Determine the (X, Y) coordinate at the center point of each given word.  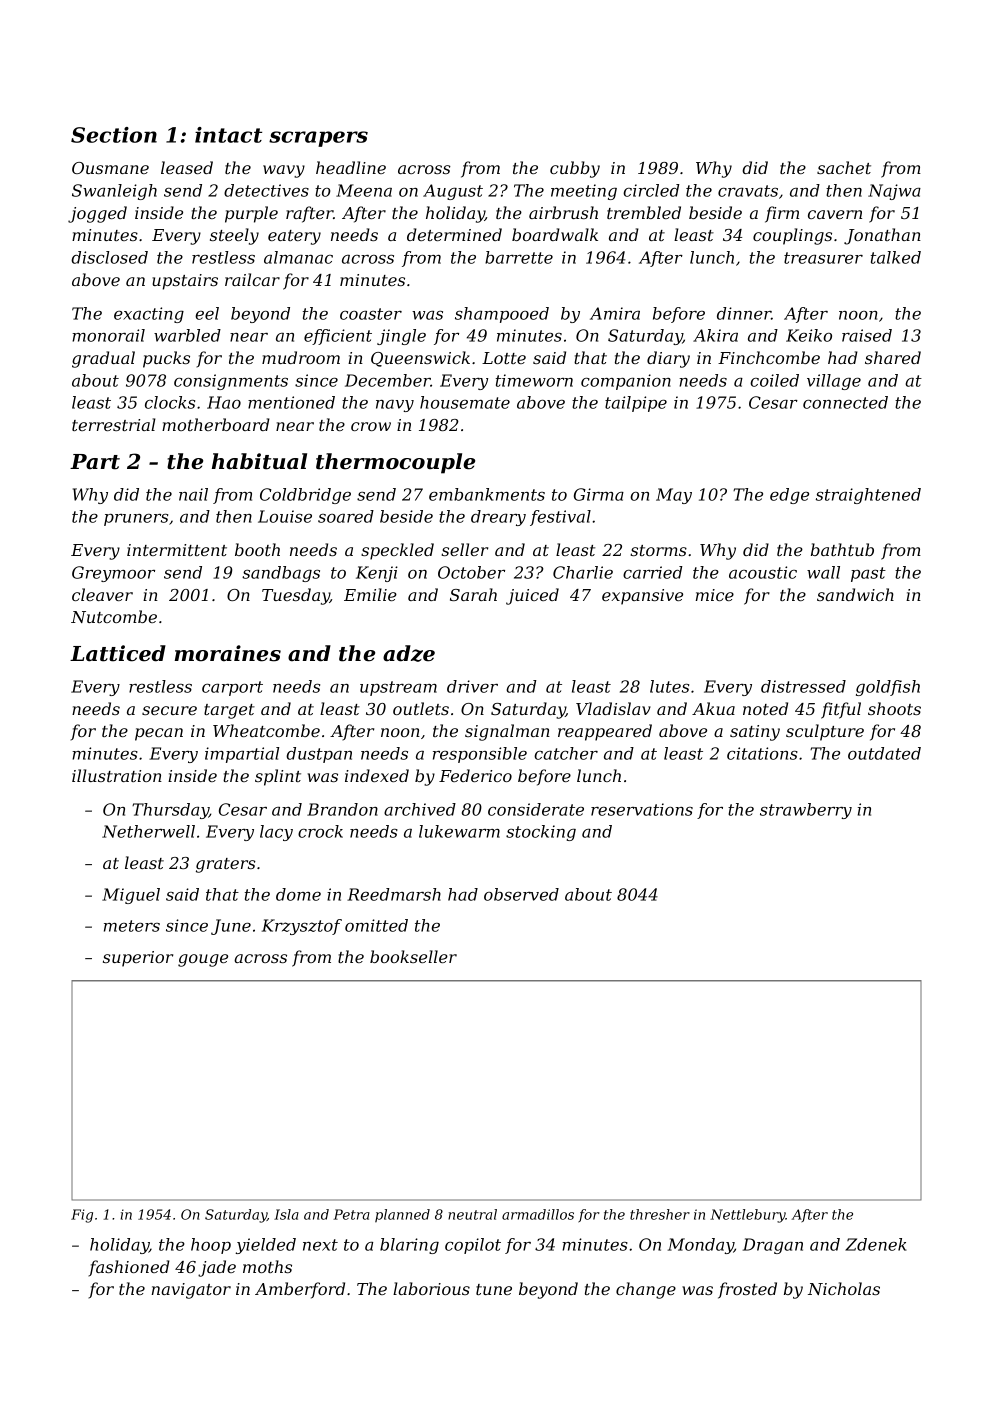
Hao (224, 402)
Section (114, 135)
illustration (117, 775)
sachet (844, 167)
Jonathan (882, 236)
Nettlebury (748, 1216)
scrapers (318, 139)
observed (521, 894)
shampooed (502, 315)
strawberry (806, 811)
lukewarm (459, 831)
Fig (82, 1216)
